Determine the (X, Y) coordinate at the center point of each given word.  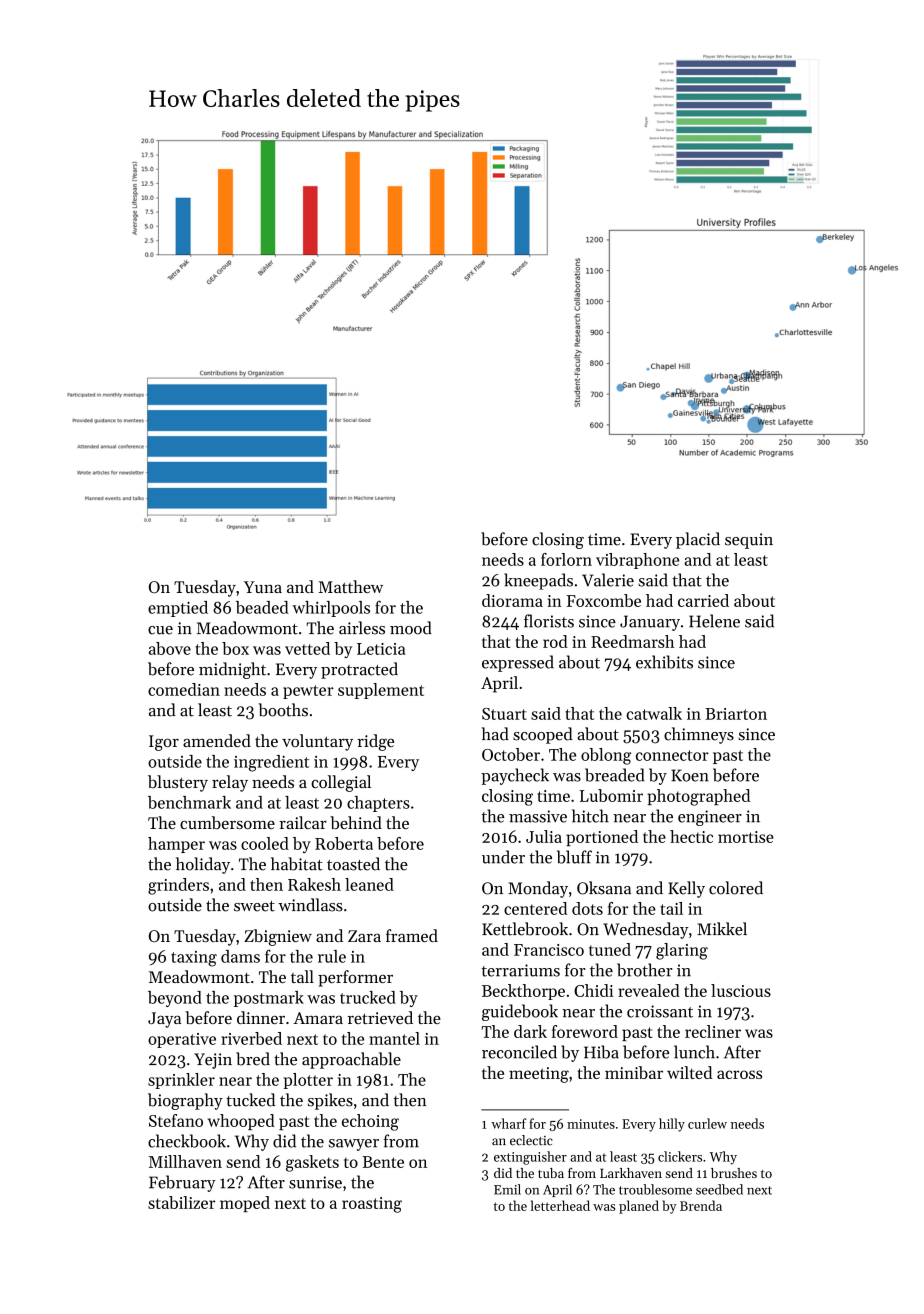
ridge (375, 742)
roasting (372, 1205)
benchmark (189, 802)
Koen (690, 775)
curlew (707, 1123)
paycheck (515, 776)
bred (253, 1059)
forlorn (566, 559)
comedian (184, 689)
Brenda (701, 1205)
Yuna (263, 587)
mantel (394, 1038)
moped (245, 1204)
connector (672, 755)
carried (703, 600)
